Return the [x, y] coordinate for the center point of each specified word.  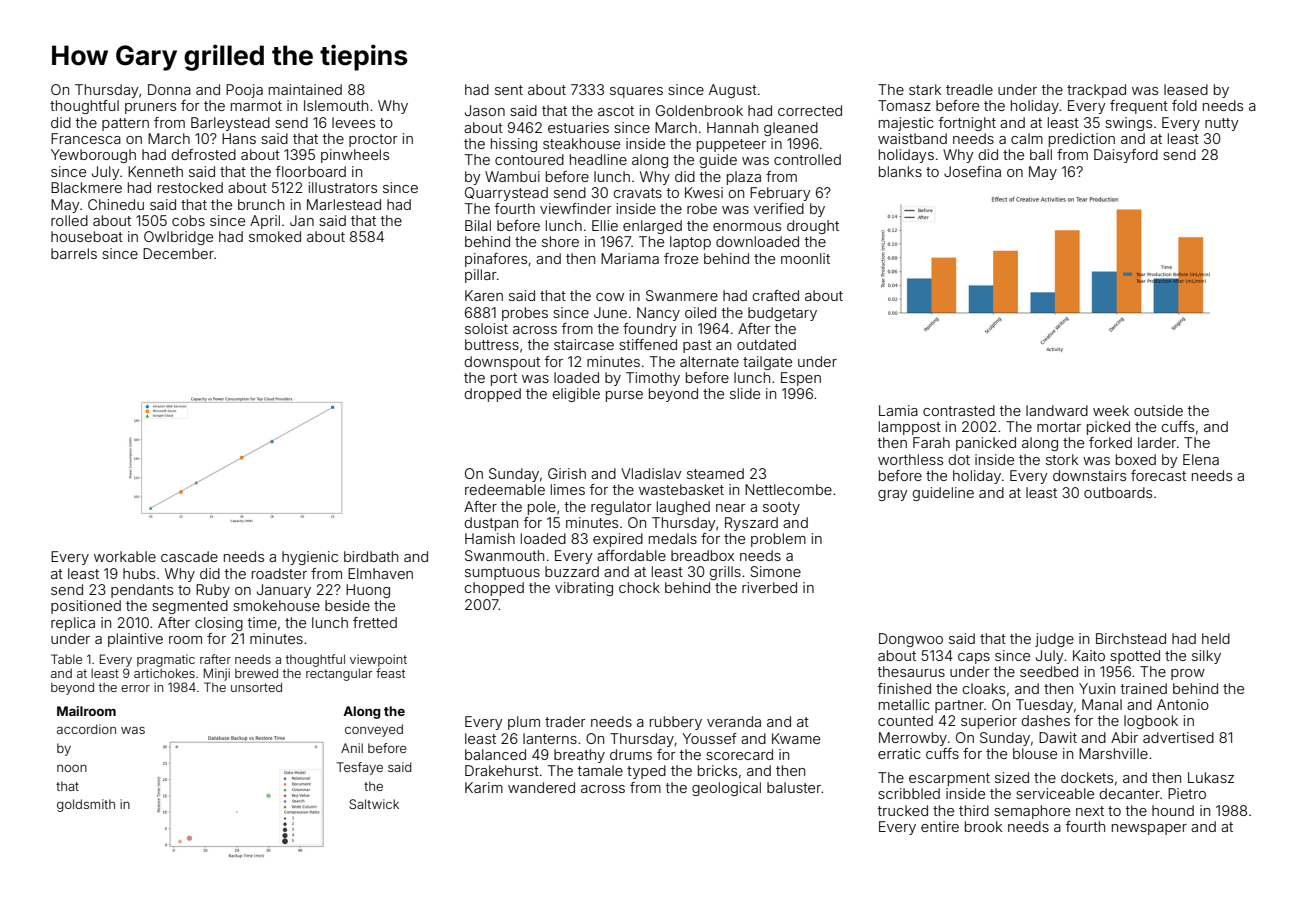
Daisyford [1126, 156]
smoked [275, 236]
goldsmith [86, 805]
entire [940, 826]
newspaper [1149, 829]
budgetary [782, 314]
